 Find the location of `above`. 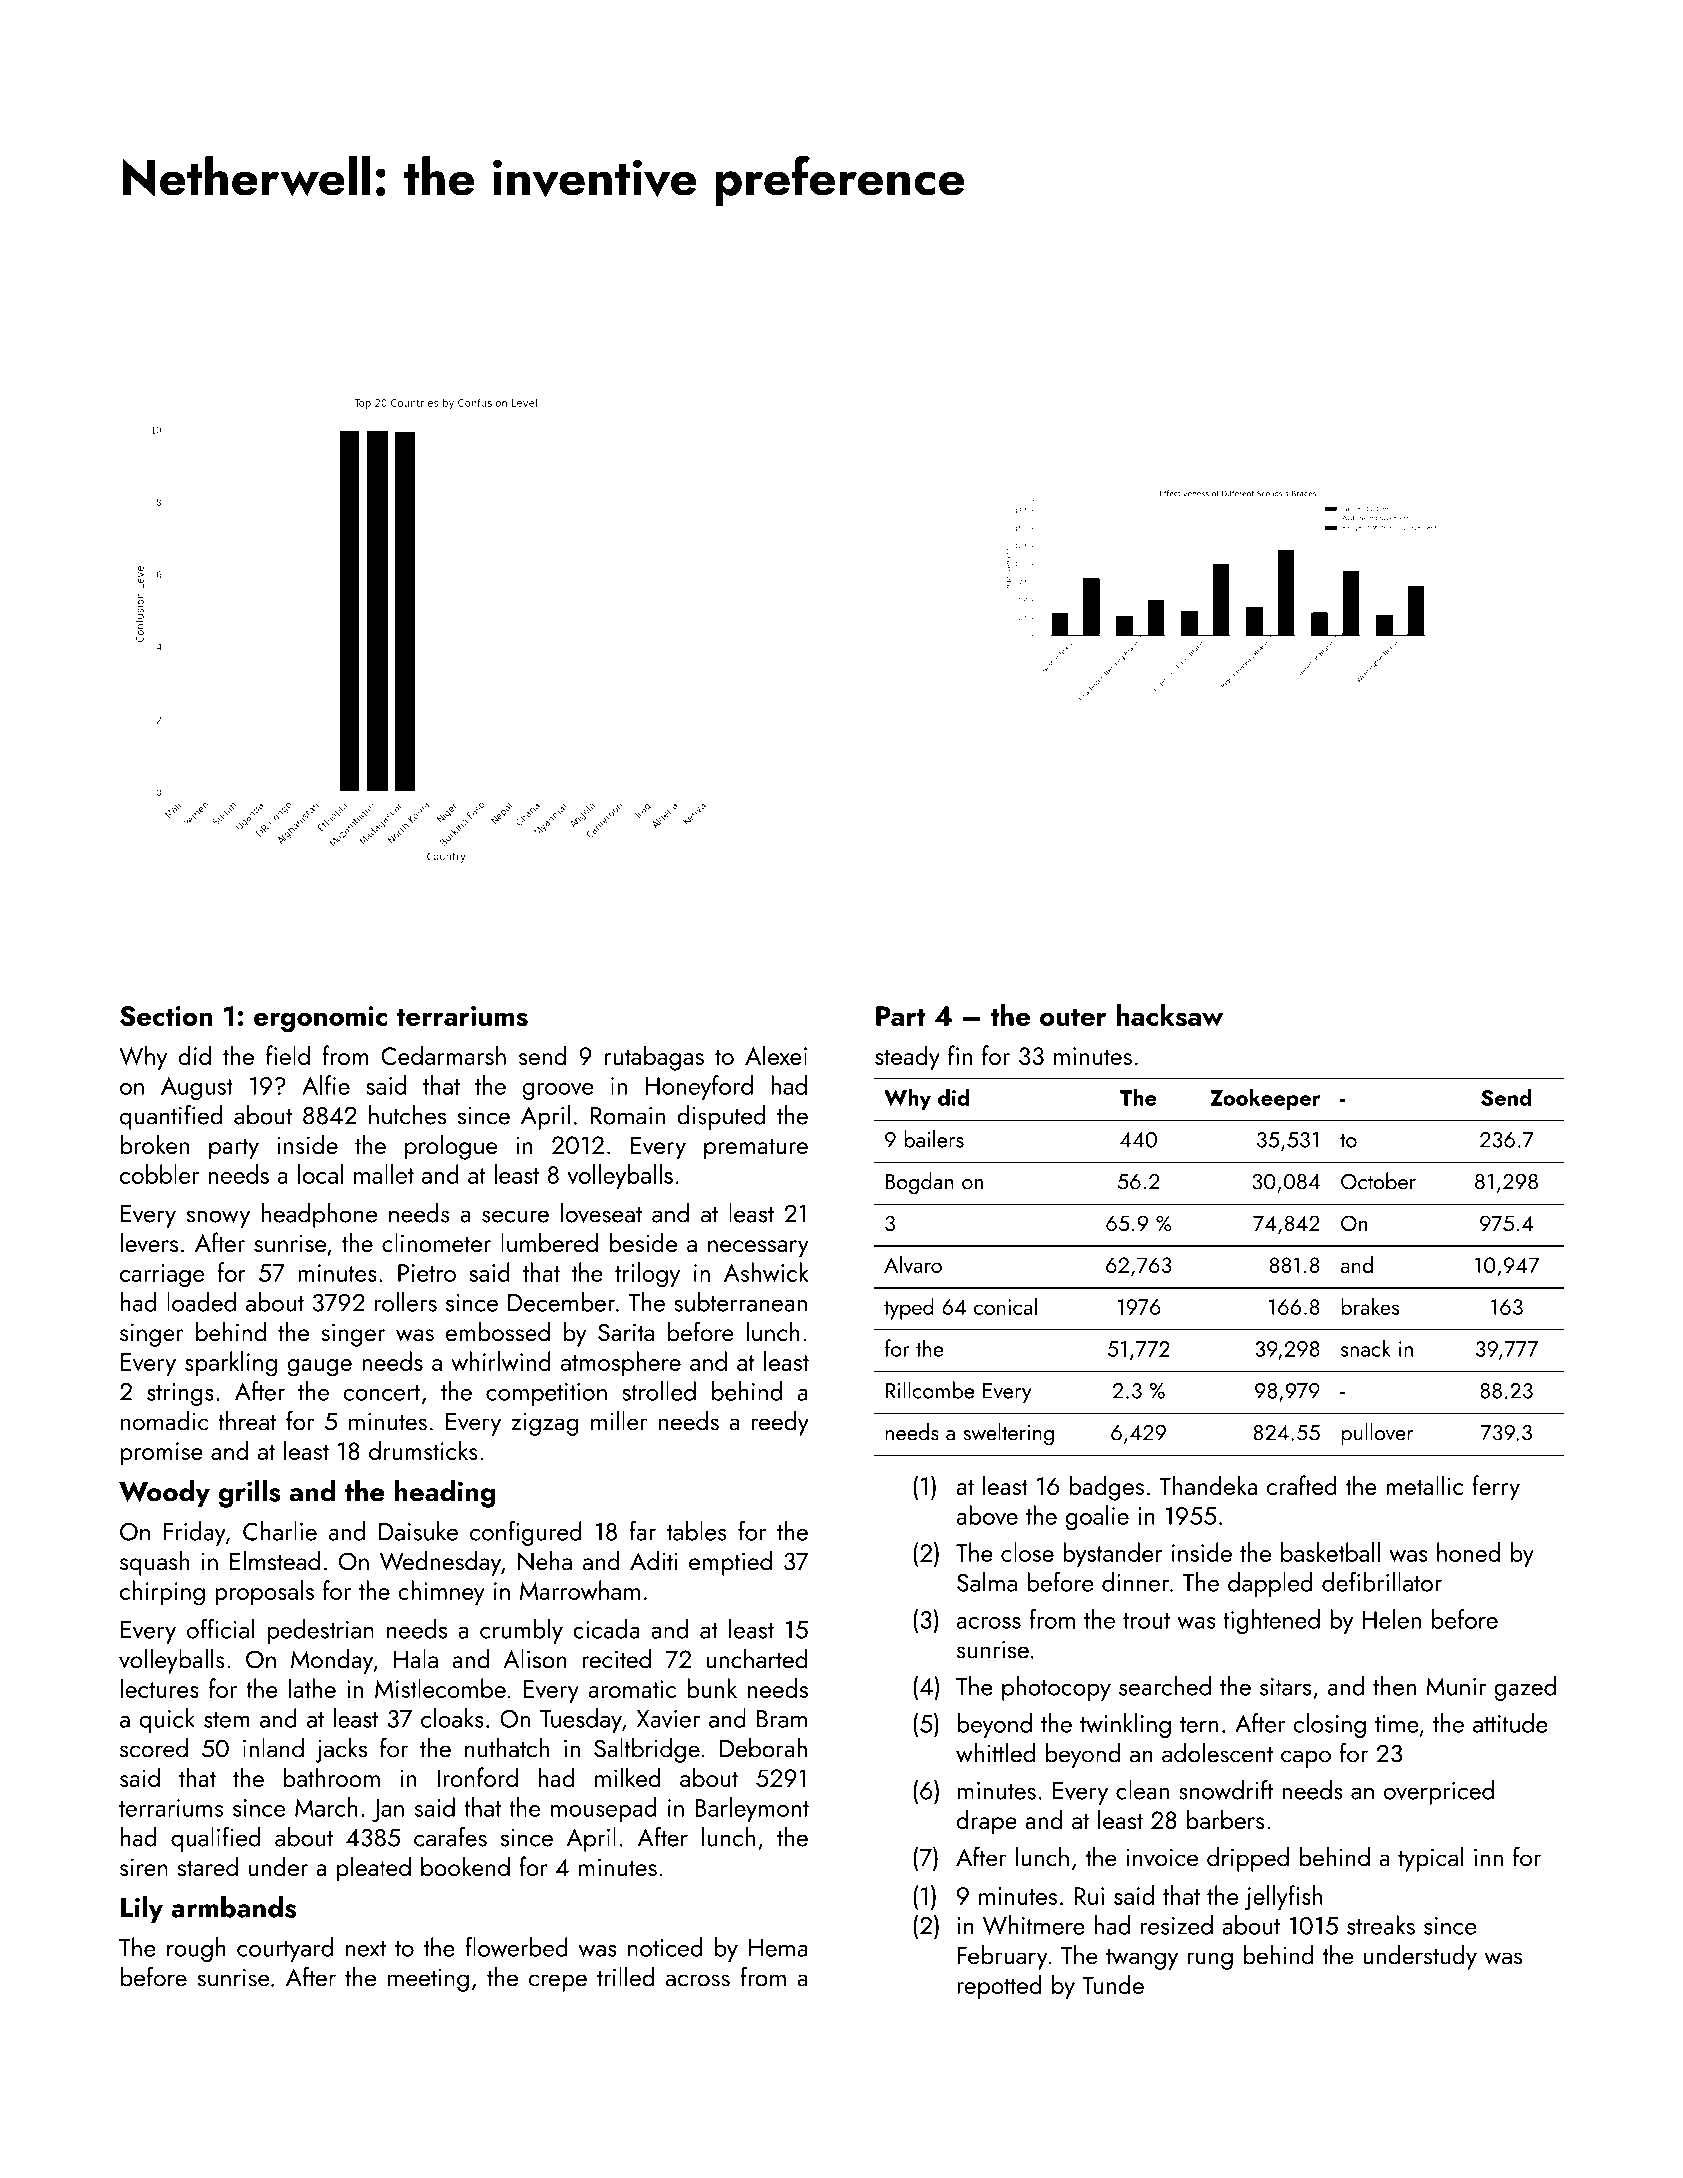

above is located at coordinates (987, 1515).
